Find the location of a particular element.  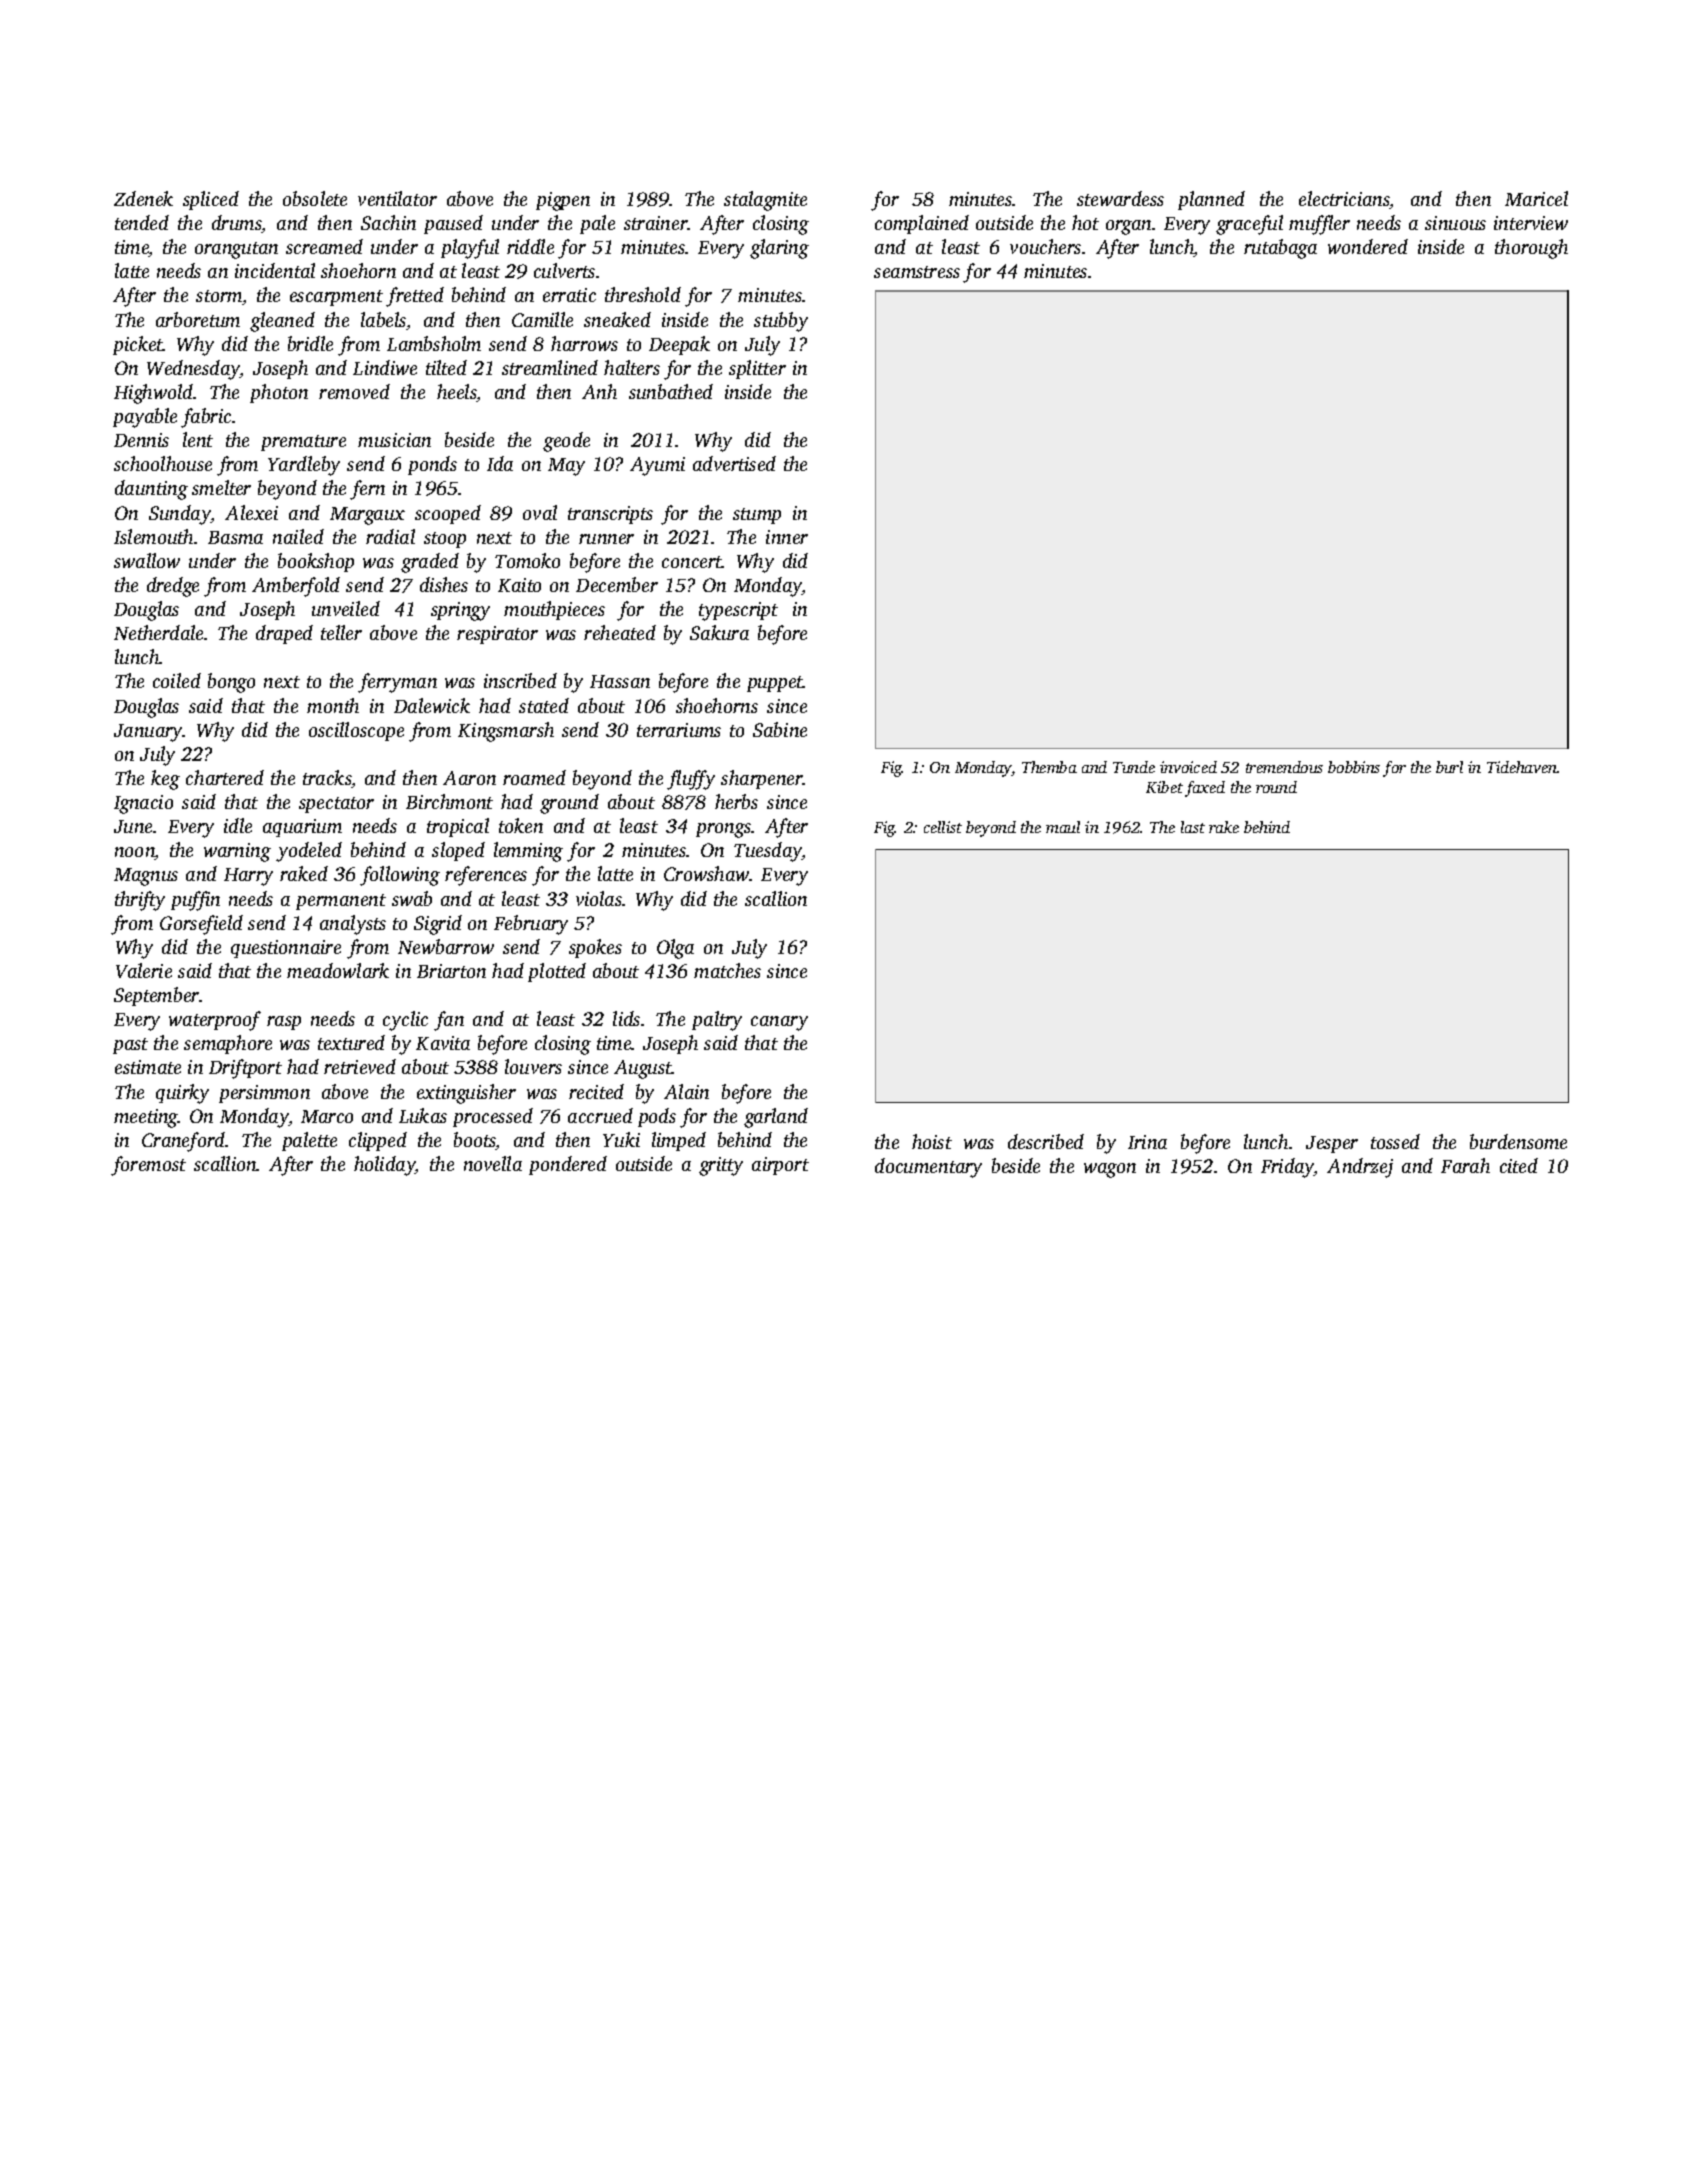

Tidehaven is located at coordinates (1522, 767).
